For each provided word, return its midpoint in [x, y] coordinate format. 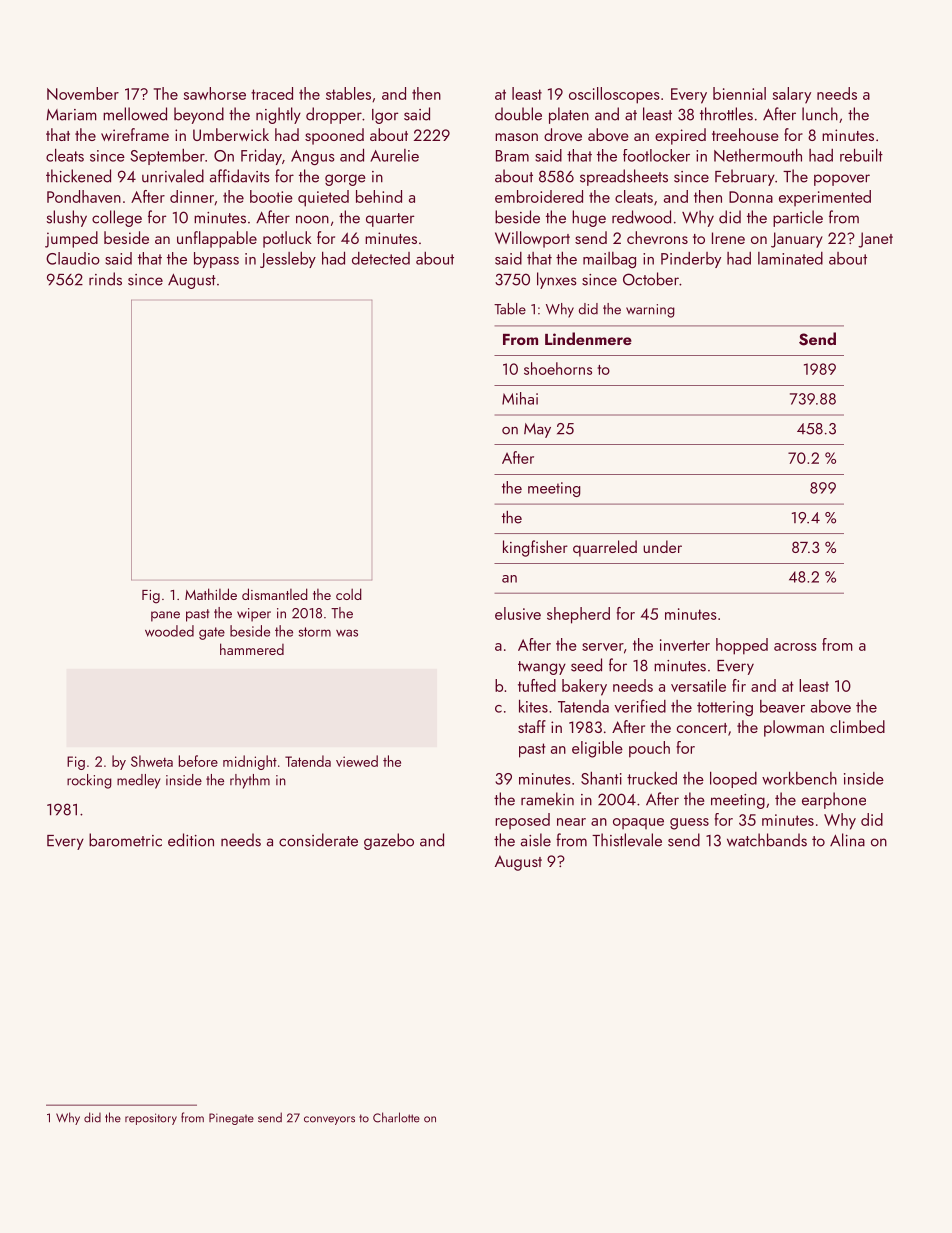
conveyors [329, 1120]
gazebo [389, 841]
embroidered [539, 196]
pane [165, 616]
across [795, 647]
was [347, 633]
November [83, 93]
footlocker [656, 155]
